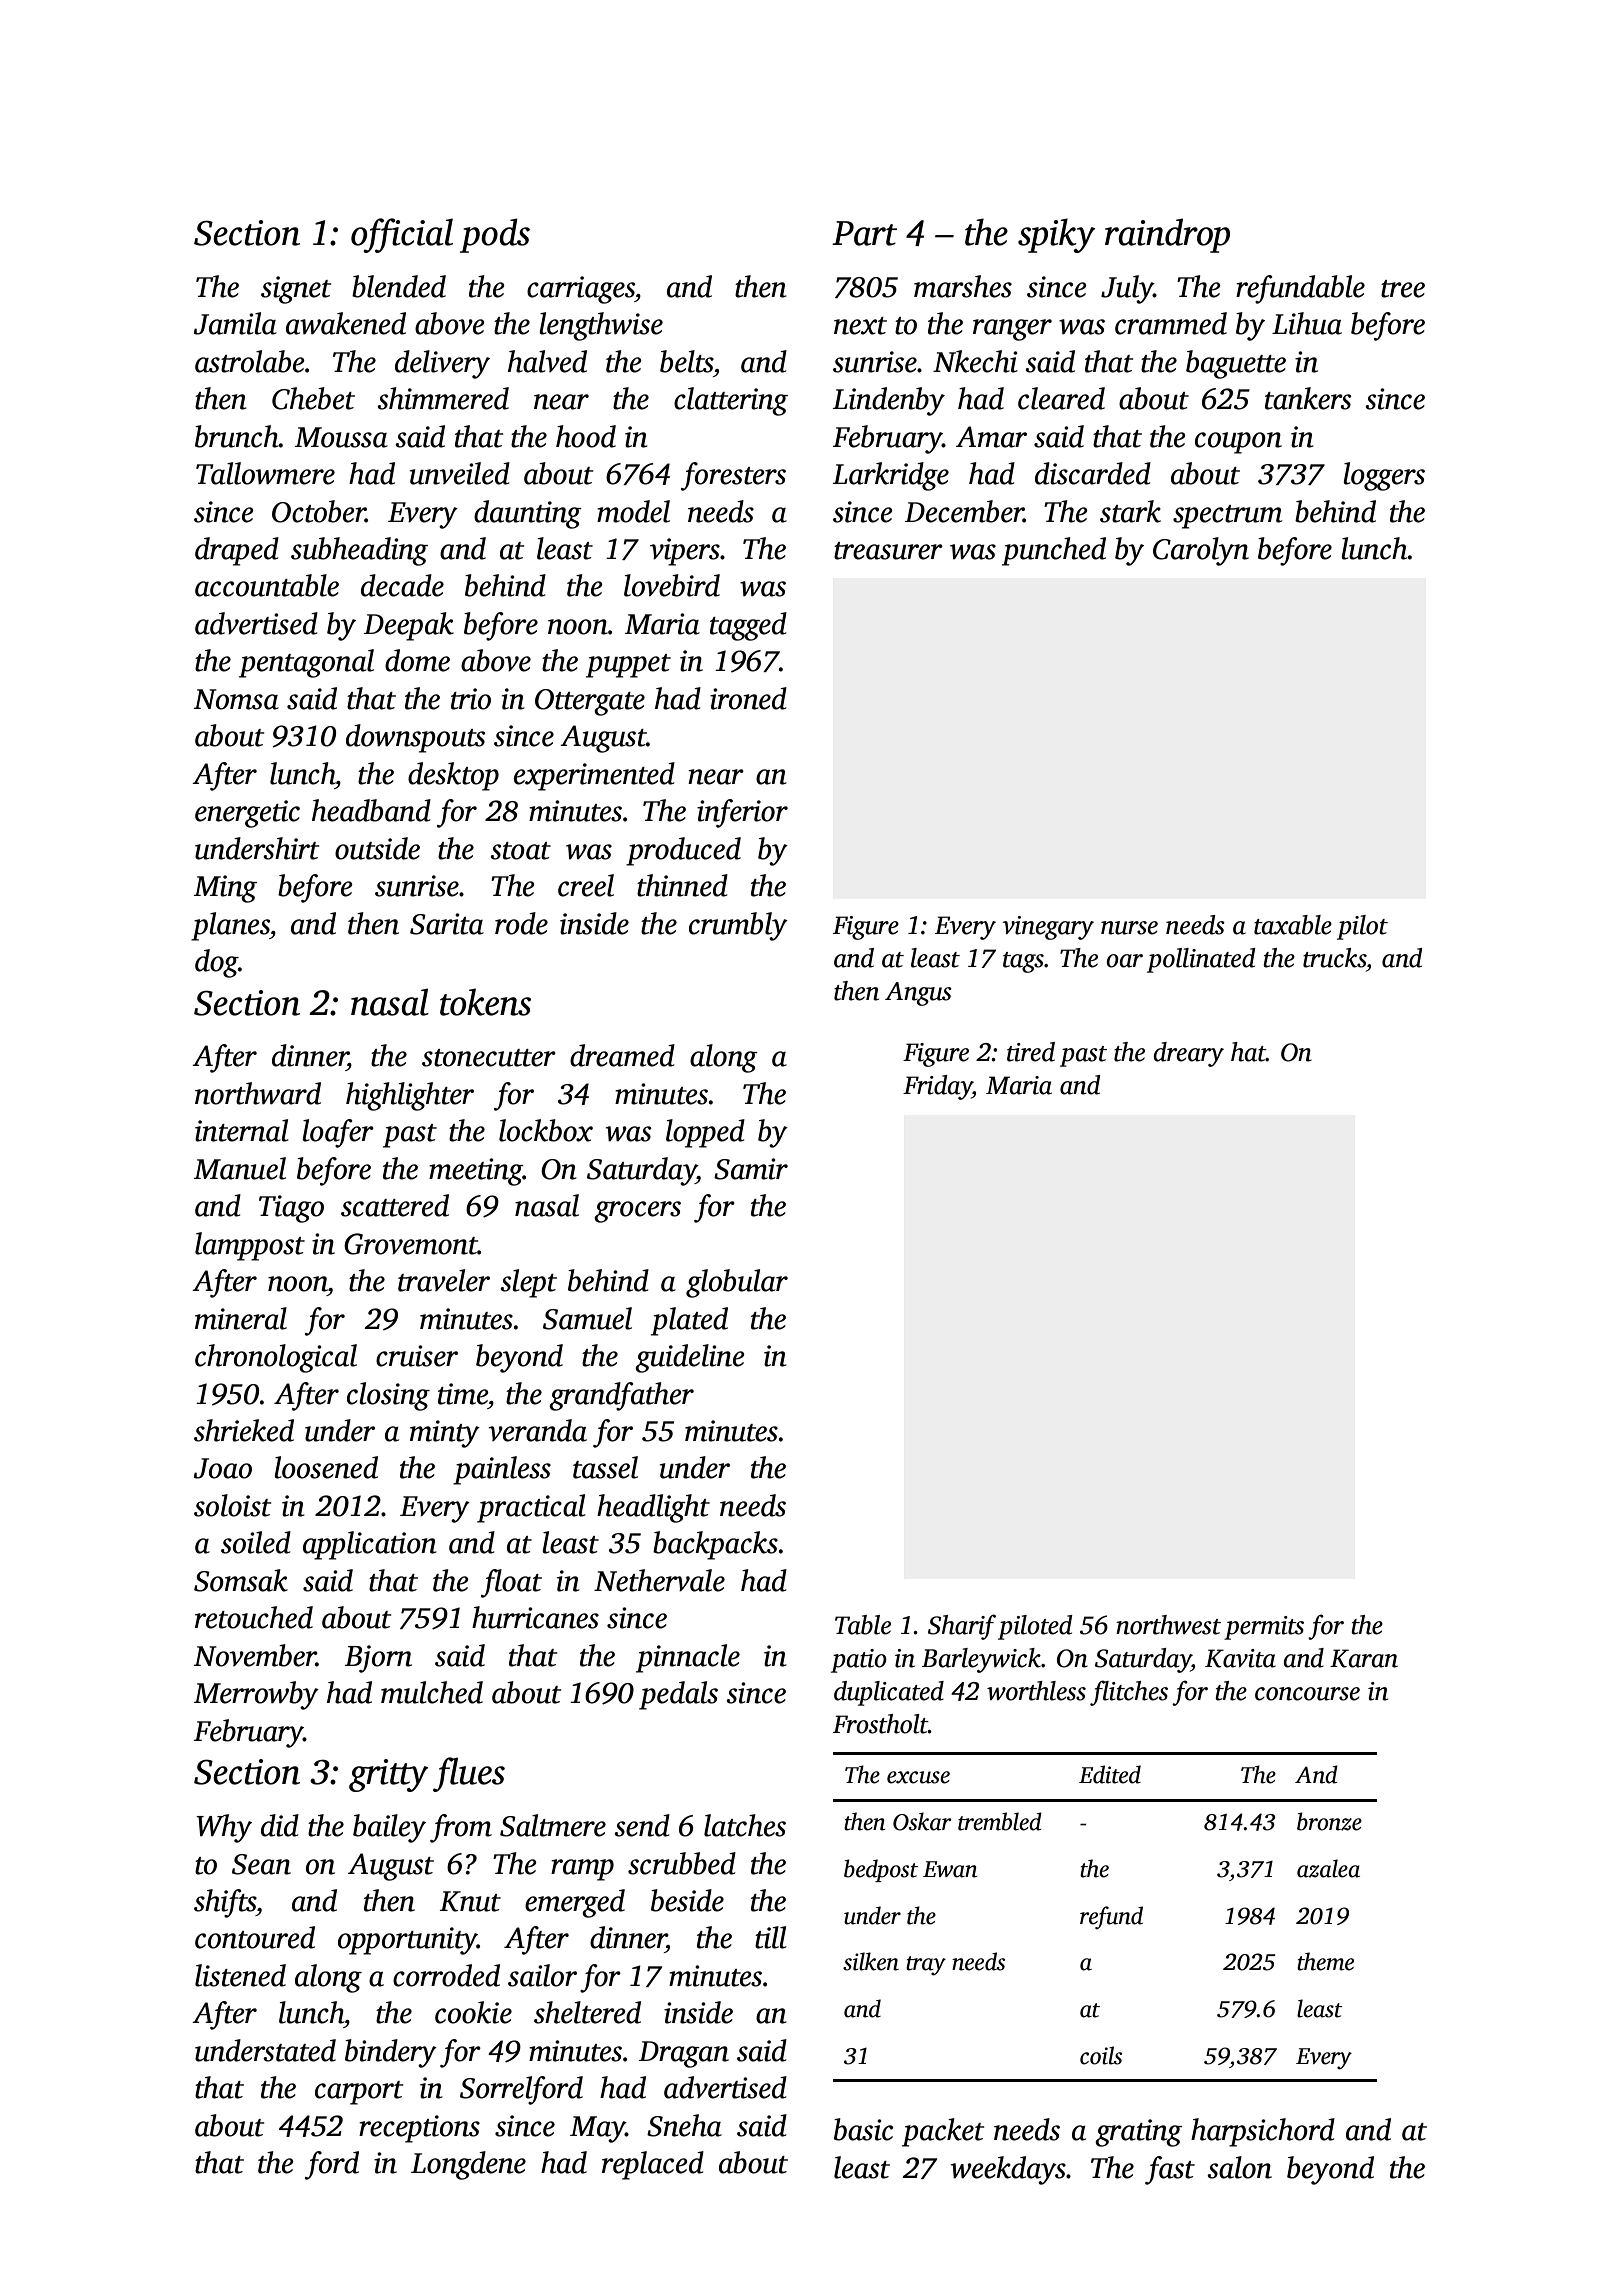 The height and width of the screenshot is (2292, 1620). I want to click on salon, so click(1239, 2167).
